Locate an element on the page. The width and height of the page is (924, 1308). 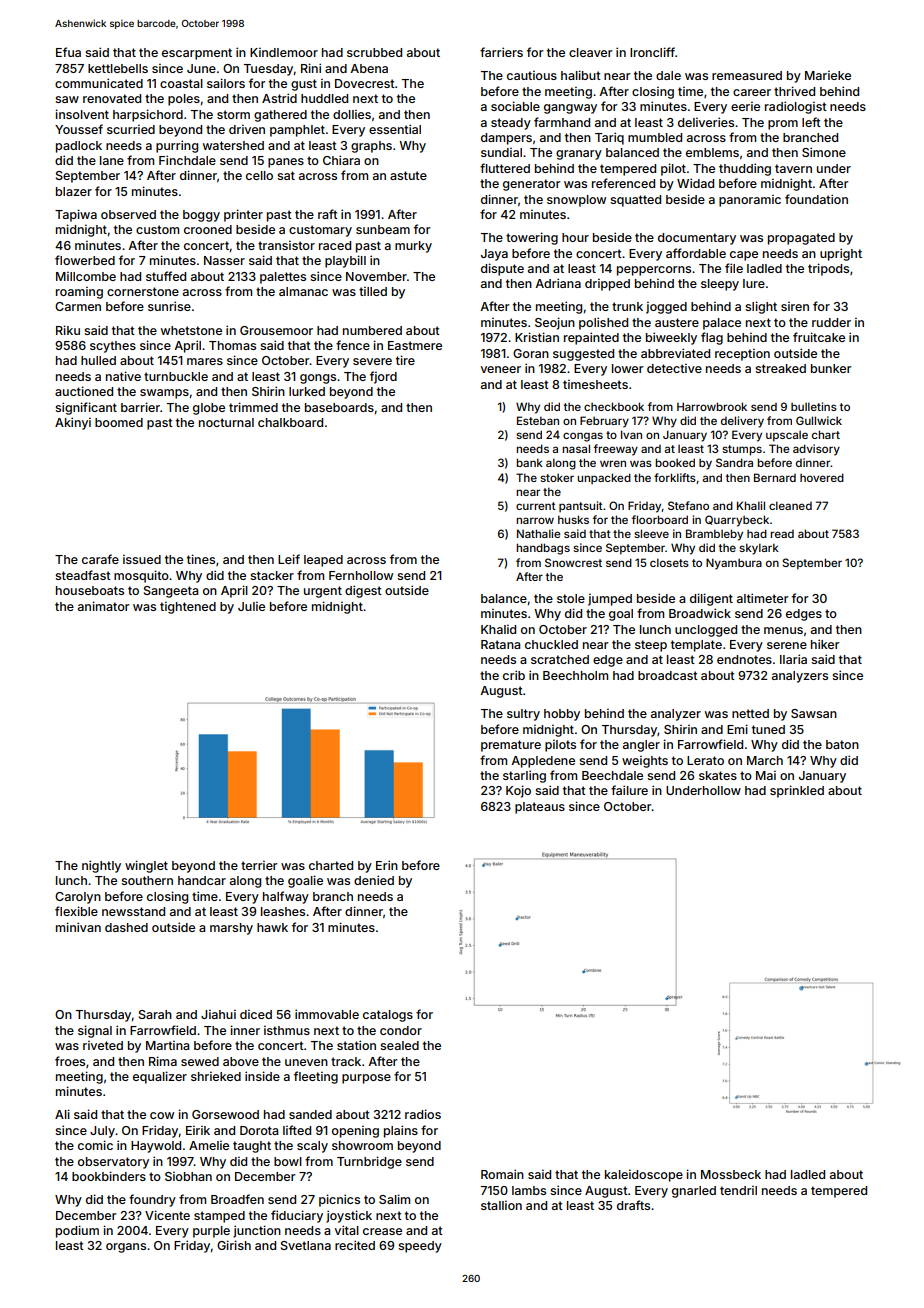
documentary is located at coordinates (697, 239).
